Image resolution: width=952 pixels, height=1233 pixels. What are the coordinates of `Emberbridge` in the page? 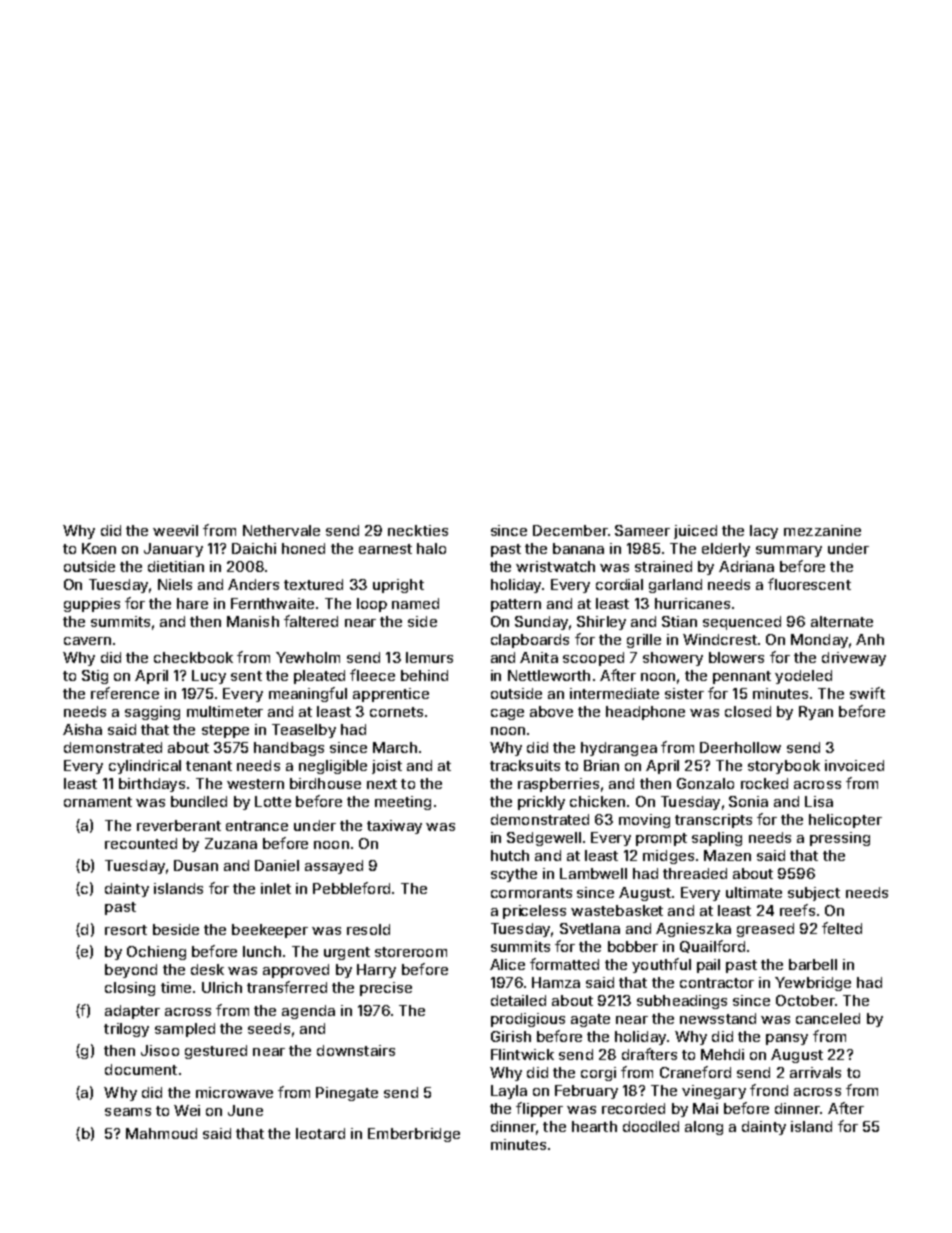 It's located at (414, 1135).
